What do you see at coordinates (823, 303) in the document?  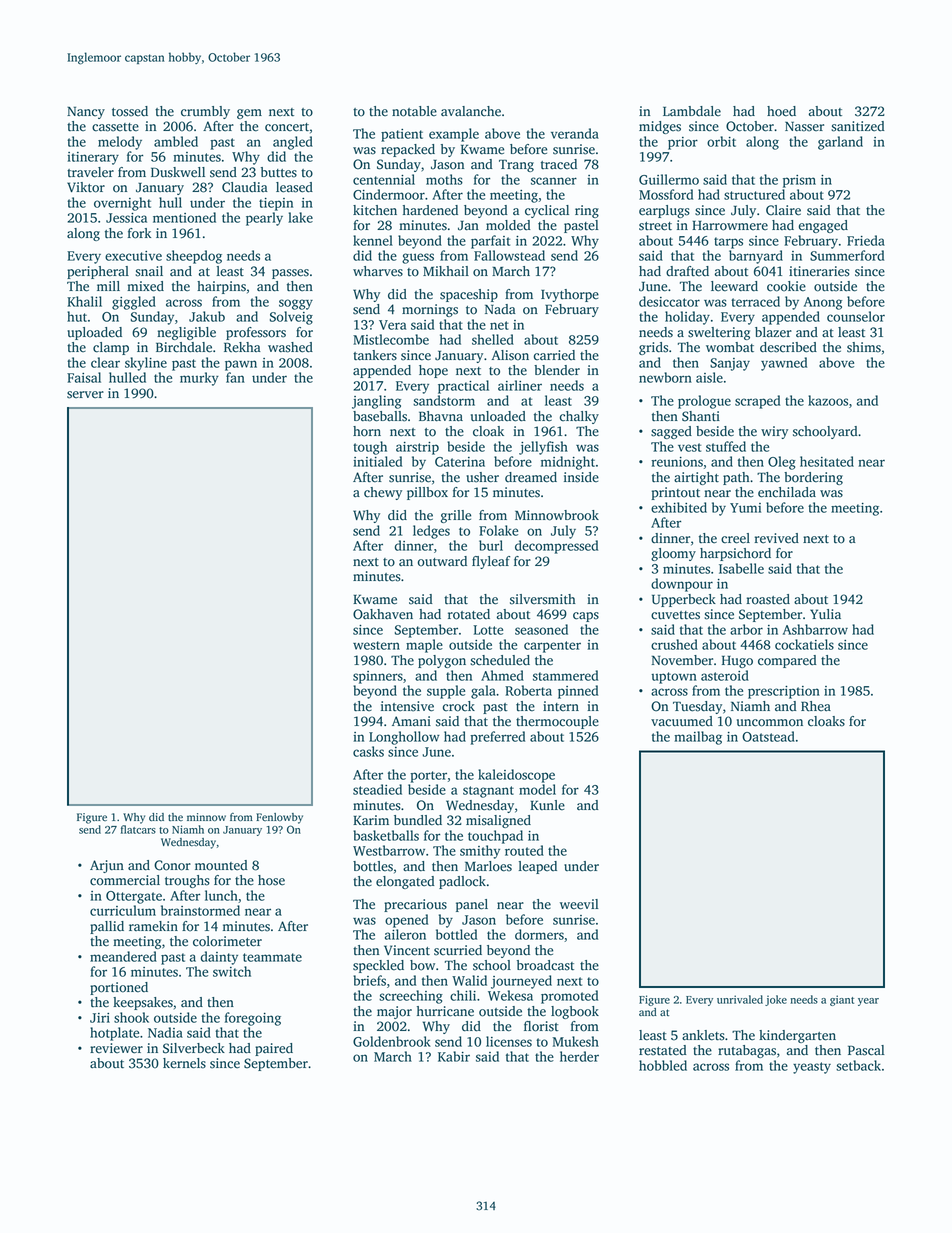 I see `Anong` at bounding box center [823, 303].
